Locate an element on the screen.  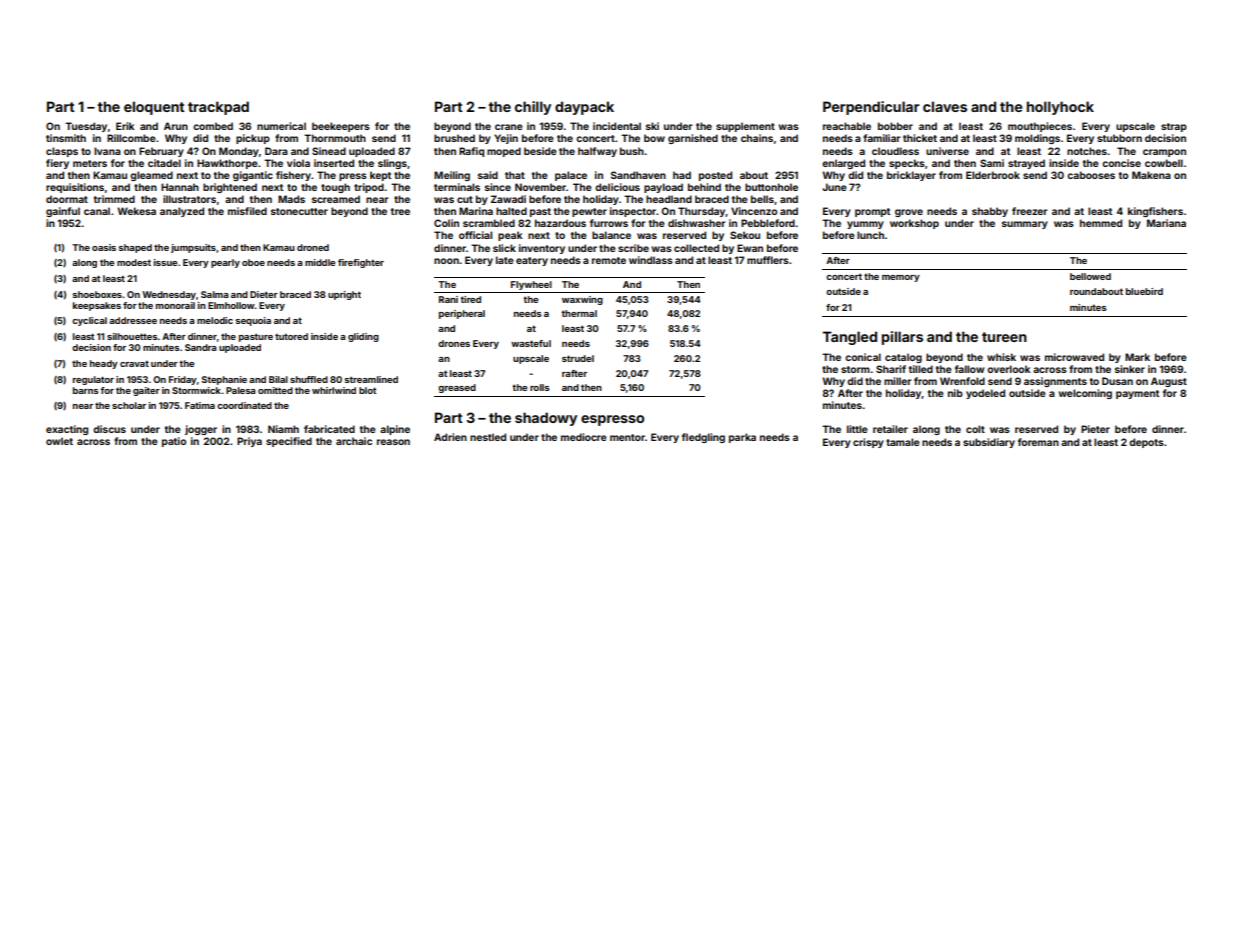
stubborn is located at coordinates (1119, 138).
